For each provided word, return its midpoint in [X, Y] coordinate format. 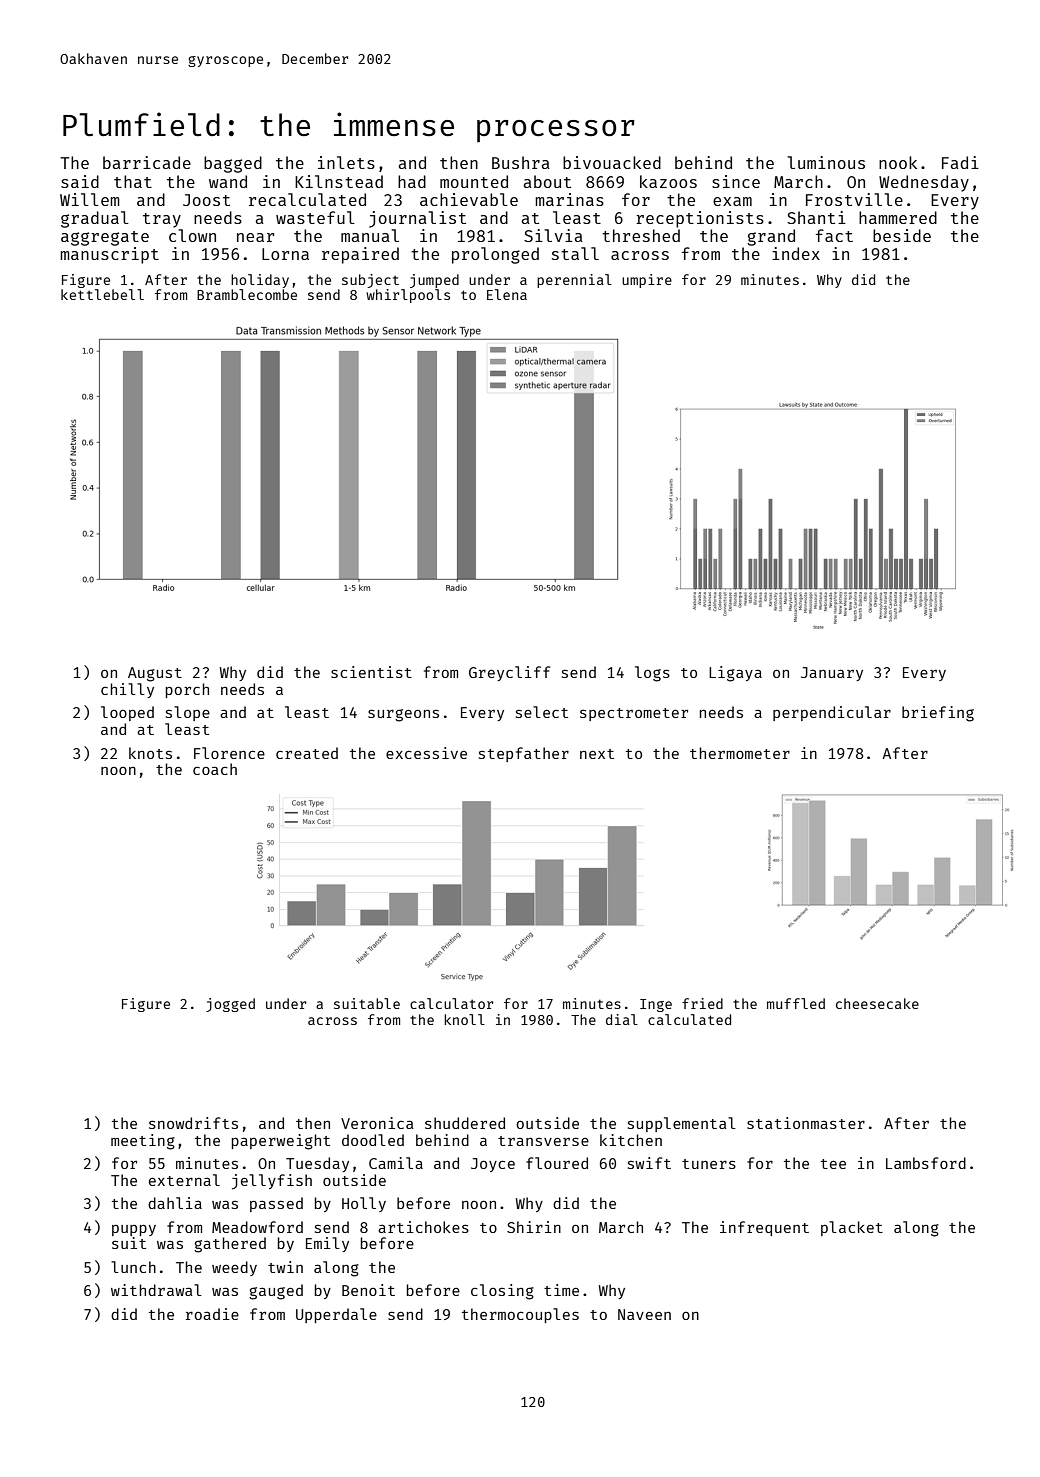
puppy [134, 1230]
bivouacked [612, 162]
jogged [230, 1005]
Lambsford [926, 1163]
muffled [796, 1003]
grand [771, 237]
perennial [574, 281]
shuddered [465, 1123]
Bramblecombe [247, 294]
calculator [451, 1003]
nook [898, 162]
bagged [233, 164]
